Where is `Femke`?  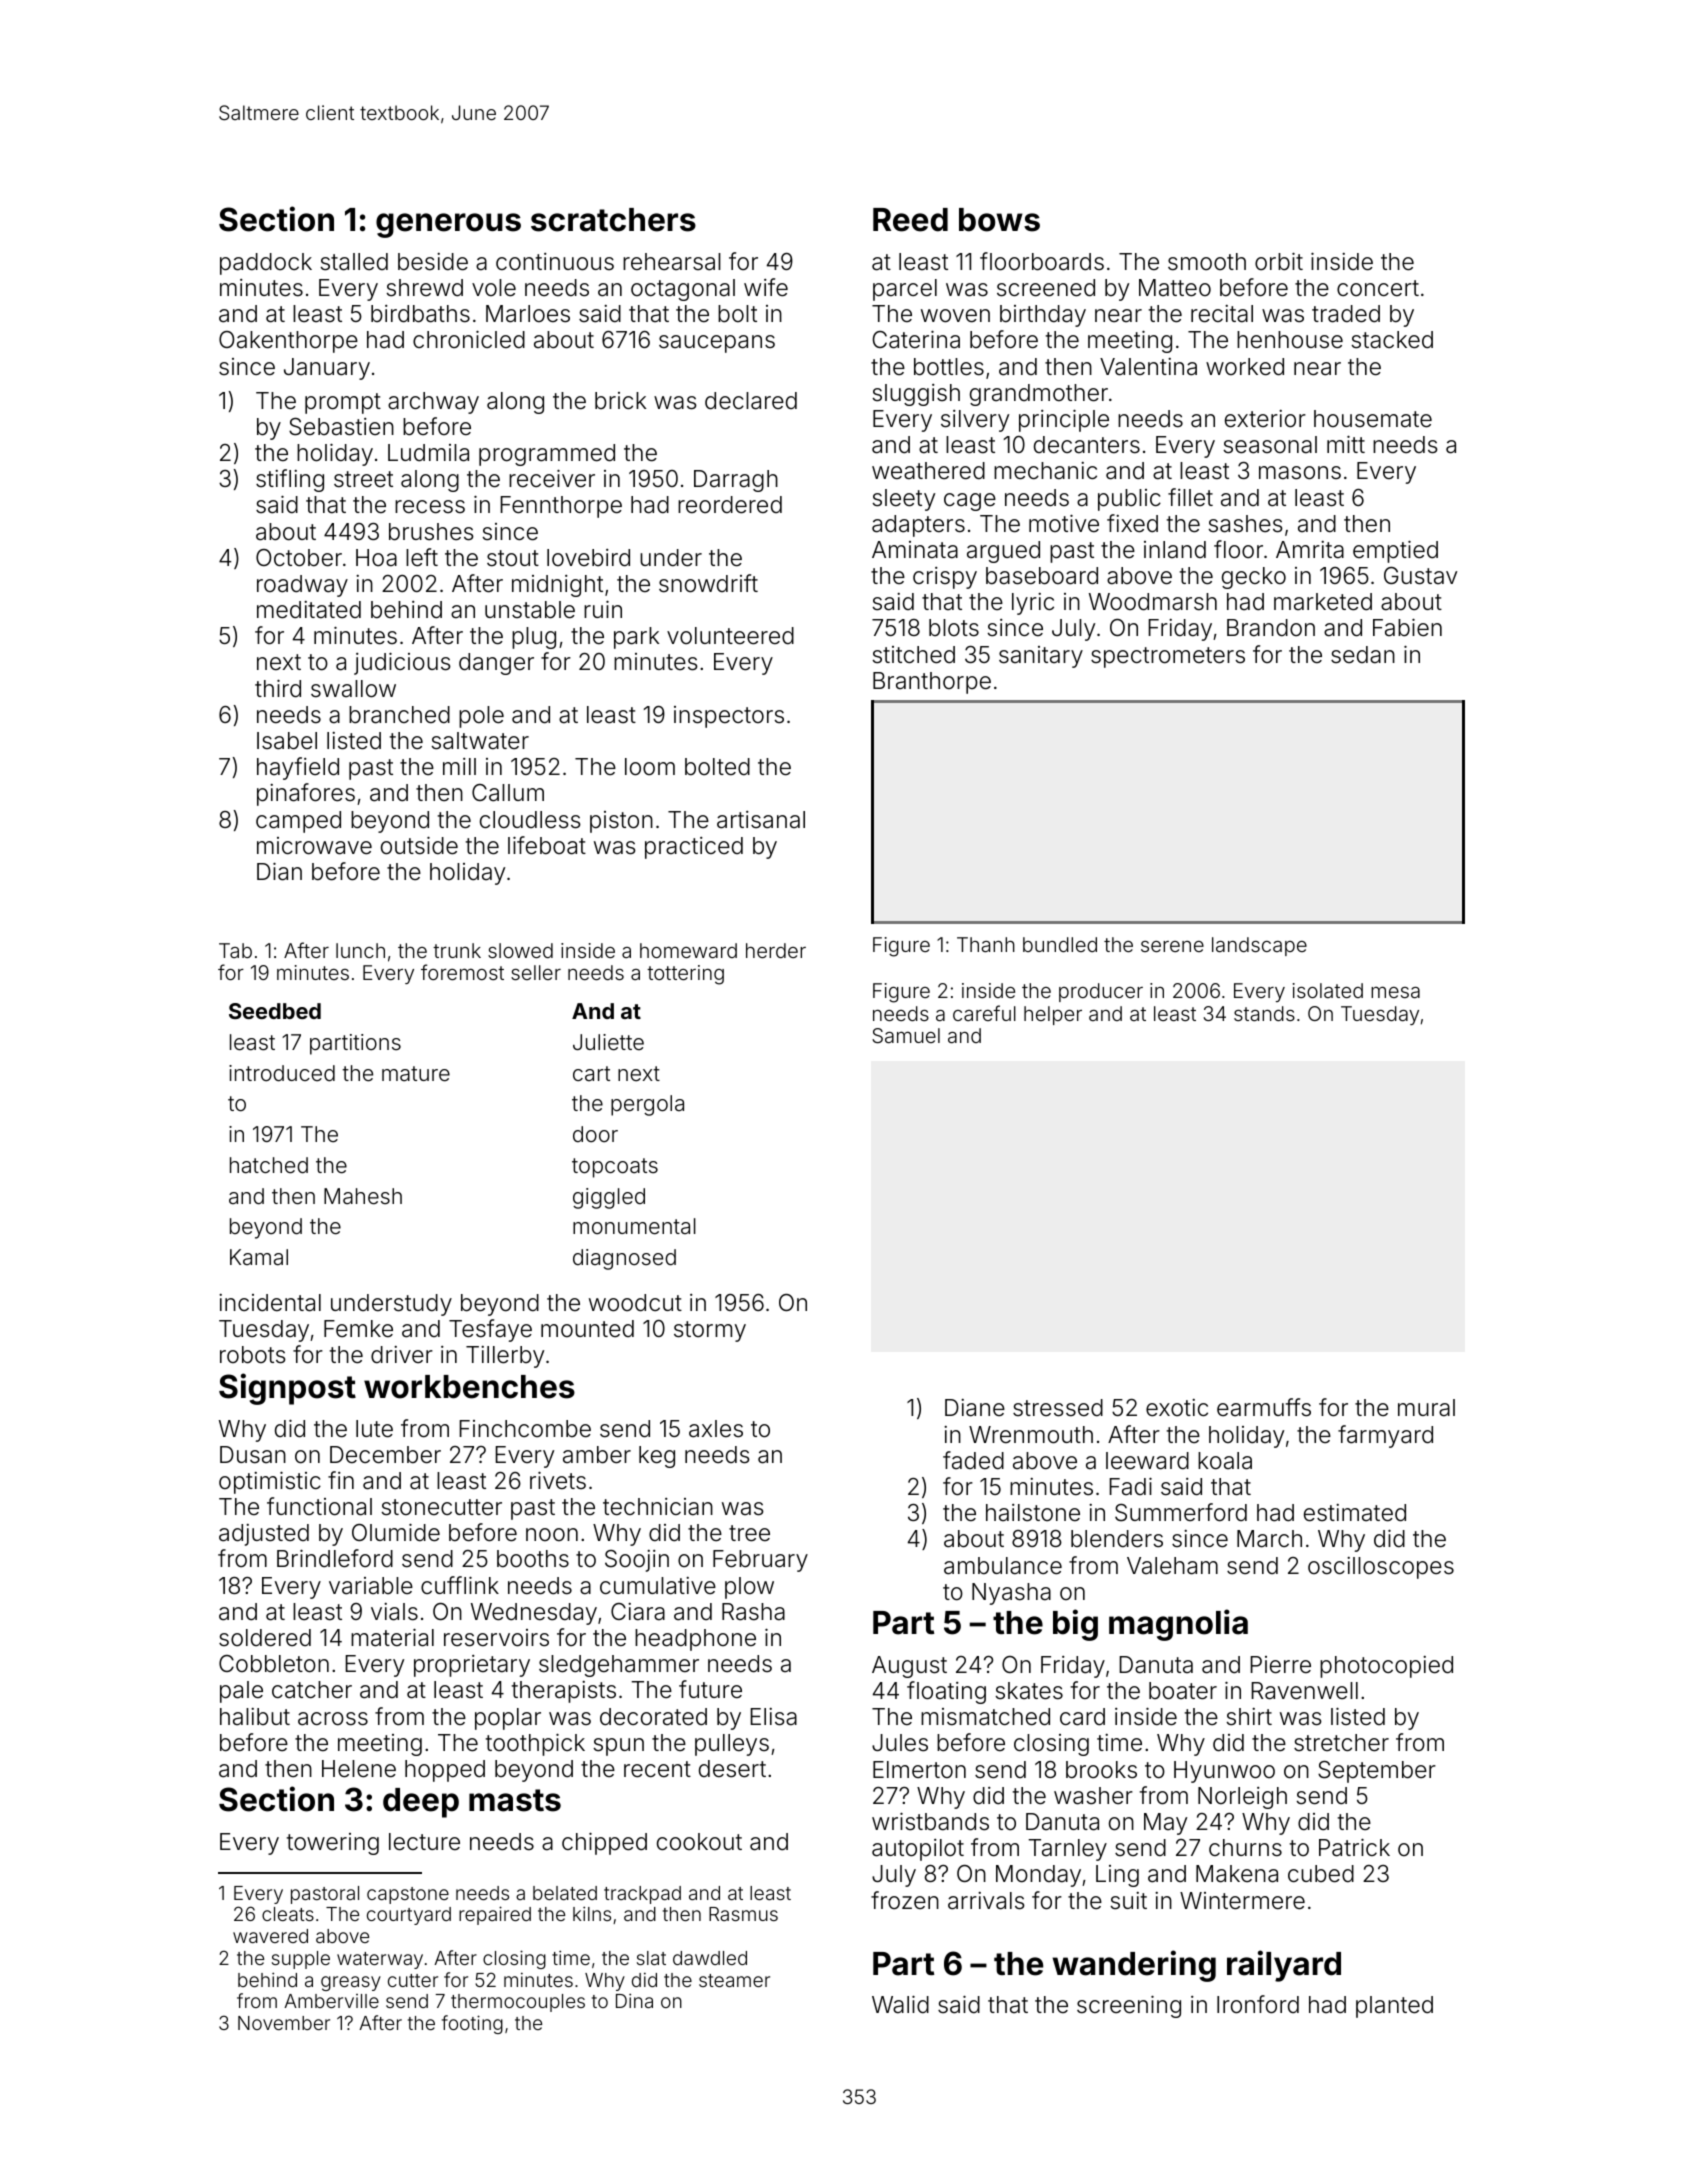 Femke is located at coordinates (358, 1328).
